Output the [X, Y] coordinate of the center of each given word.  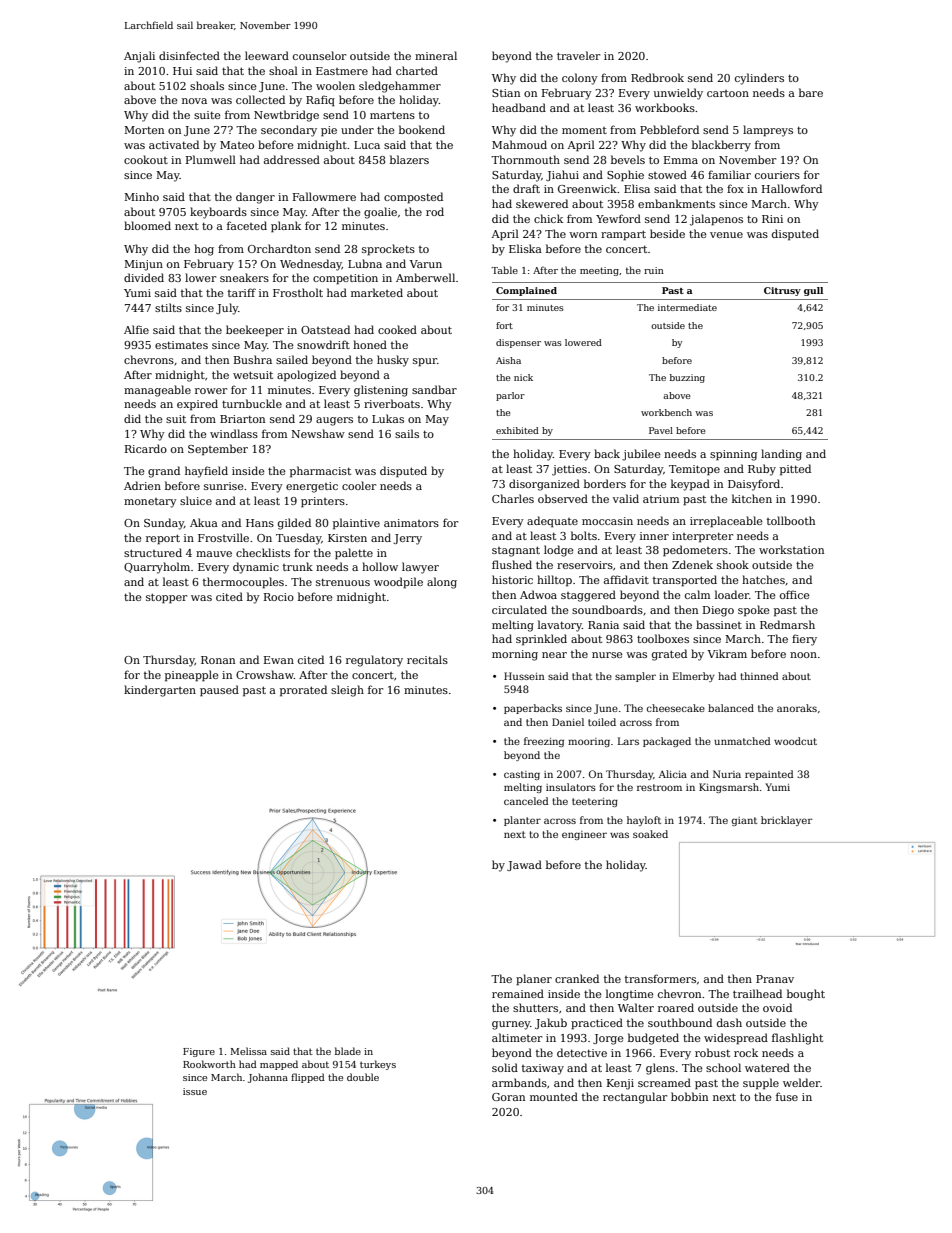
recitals [427, 659]
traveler [578, 55]
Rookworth [209, 1064]
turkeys [378, 1065]
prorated [303, 690]
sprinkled [541, 639]
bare [811, 92]
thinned [759, 676]
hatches [763, 579]
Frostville [223, 537]
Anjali [139, 57]
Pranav [775, 979]
